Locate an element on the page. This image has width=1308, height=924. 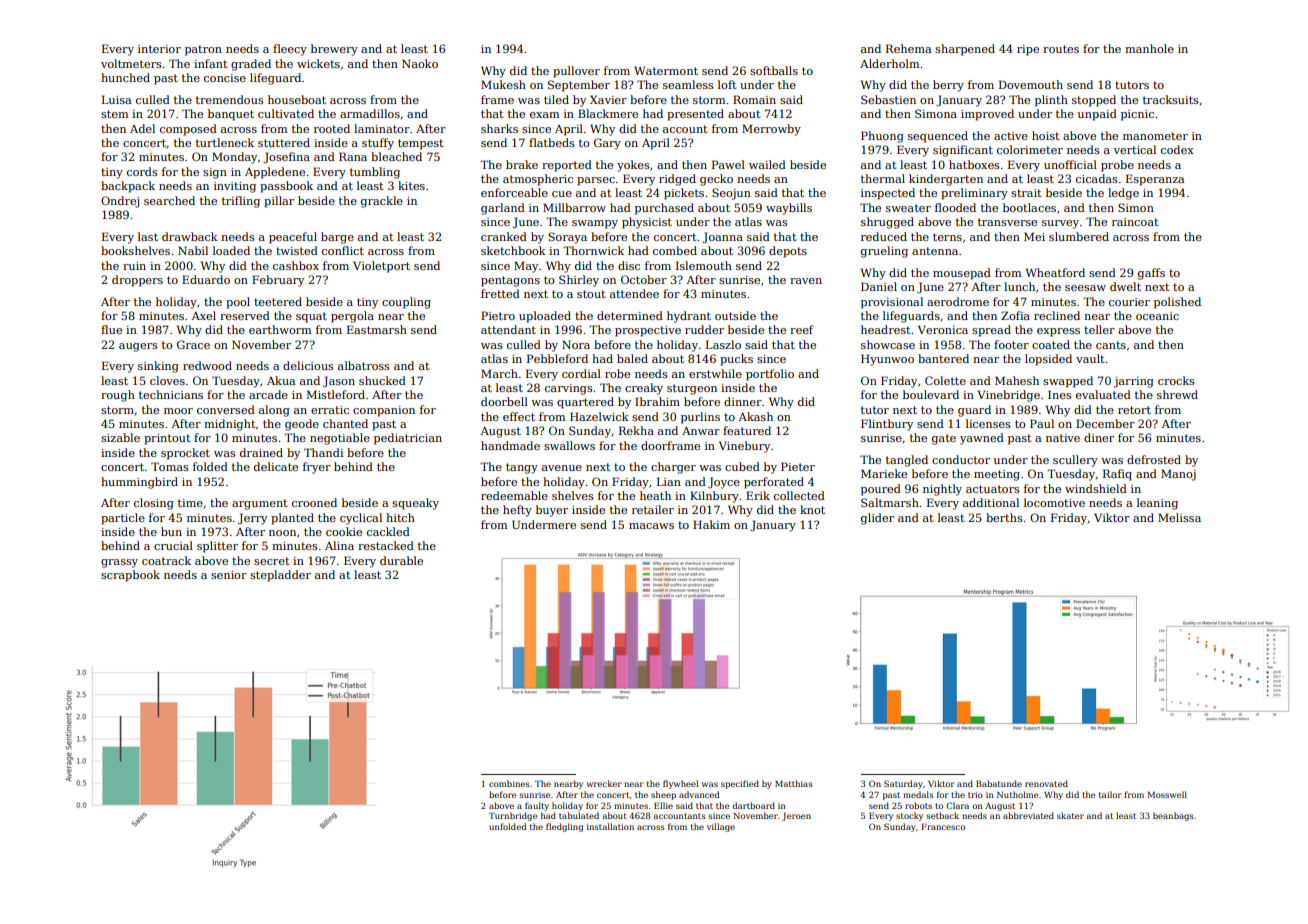
vault is located at coordinates (1090, 358).
